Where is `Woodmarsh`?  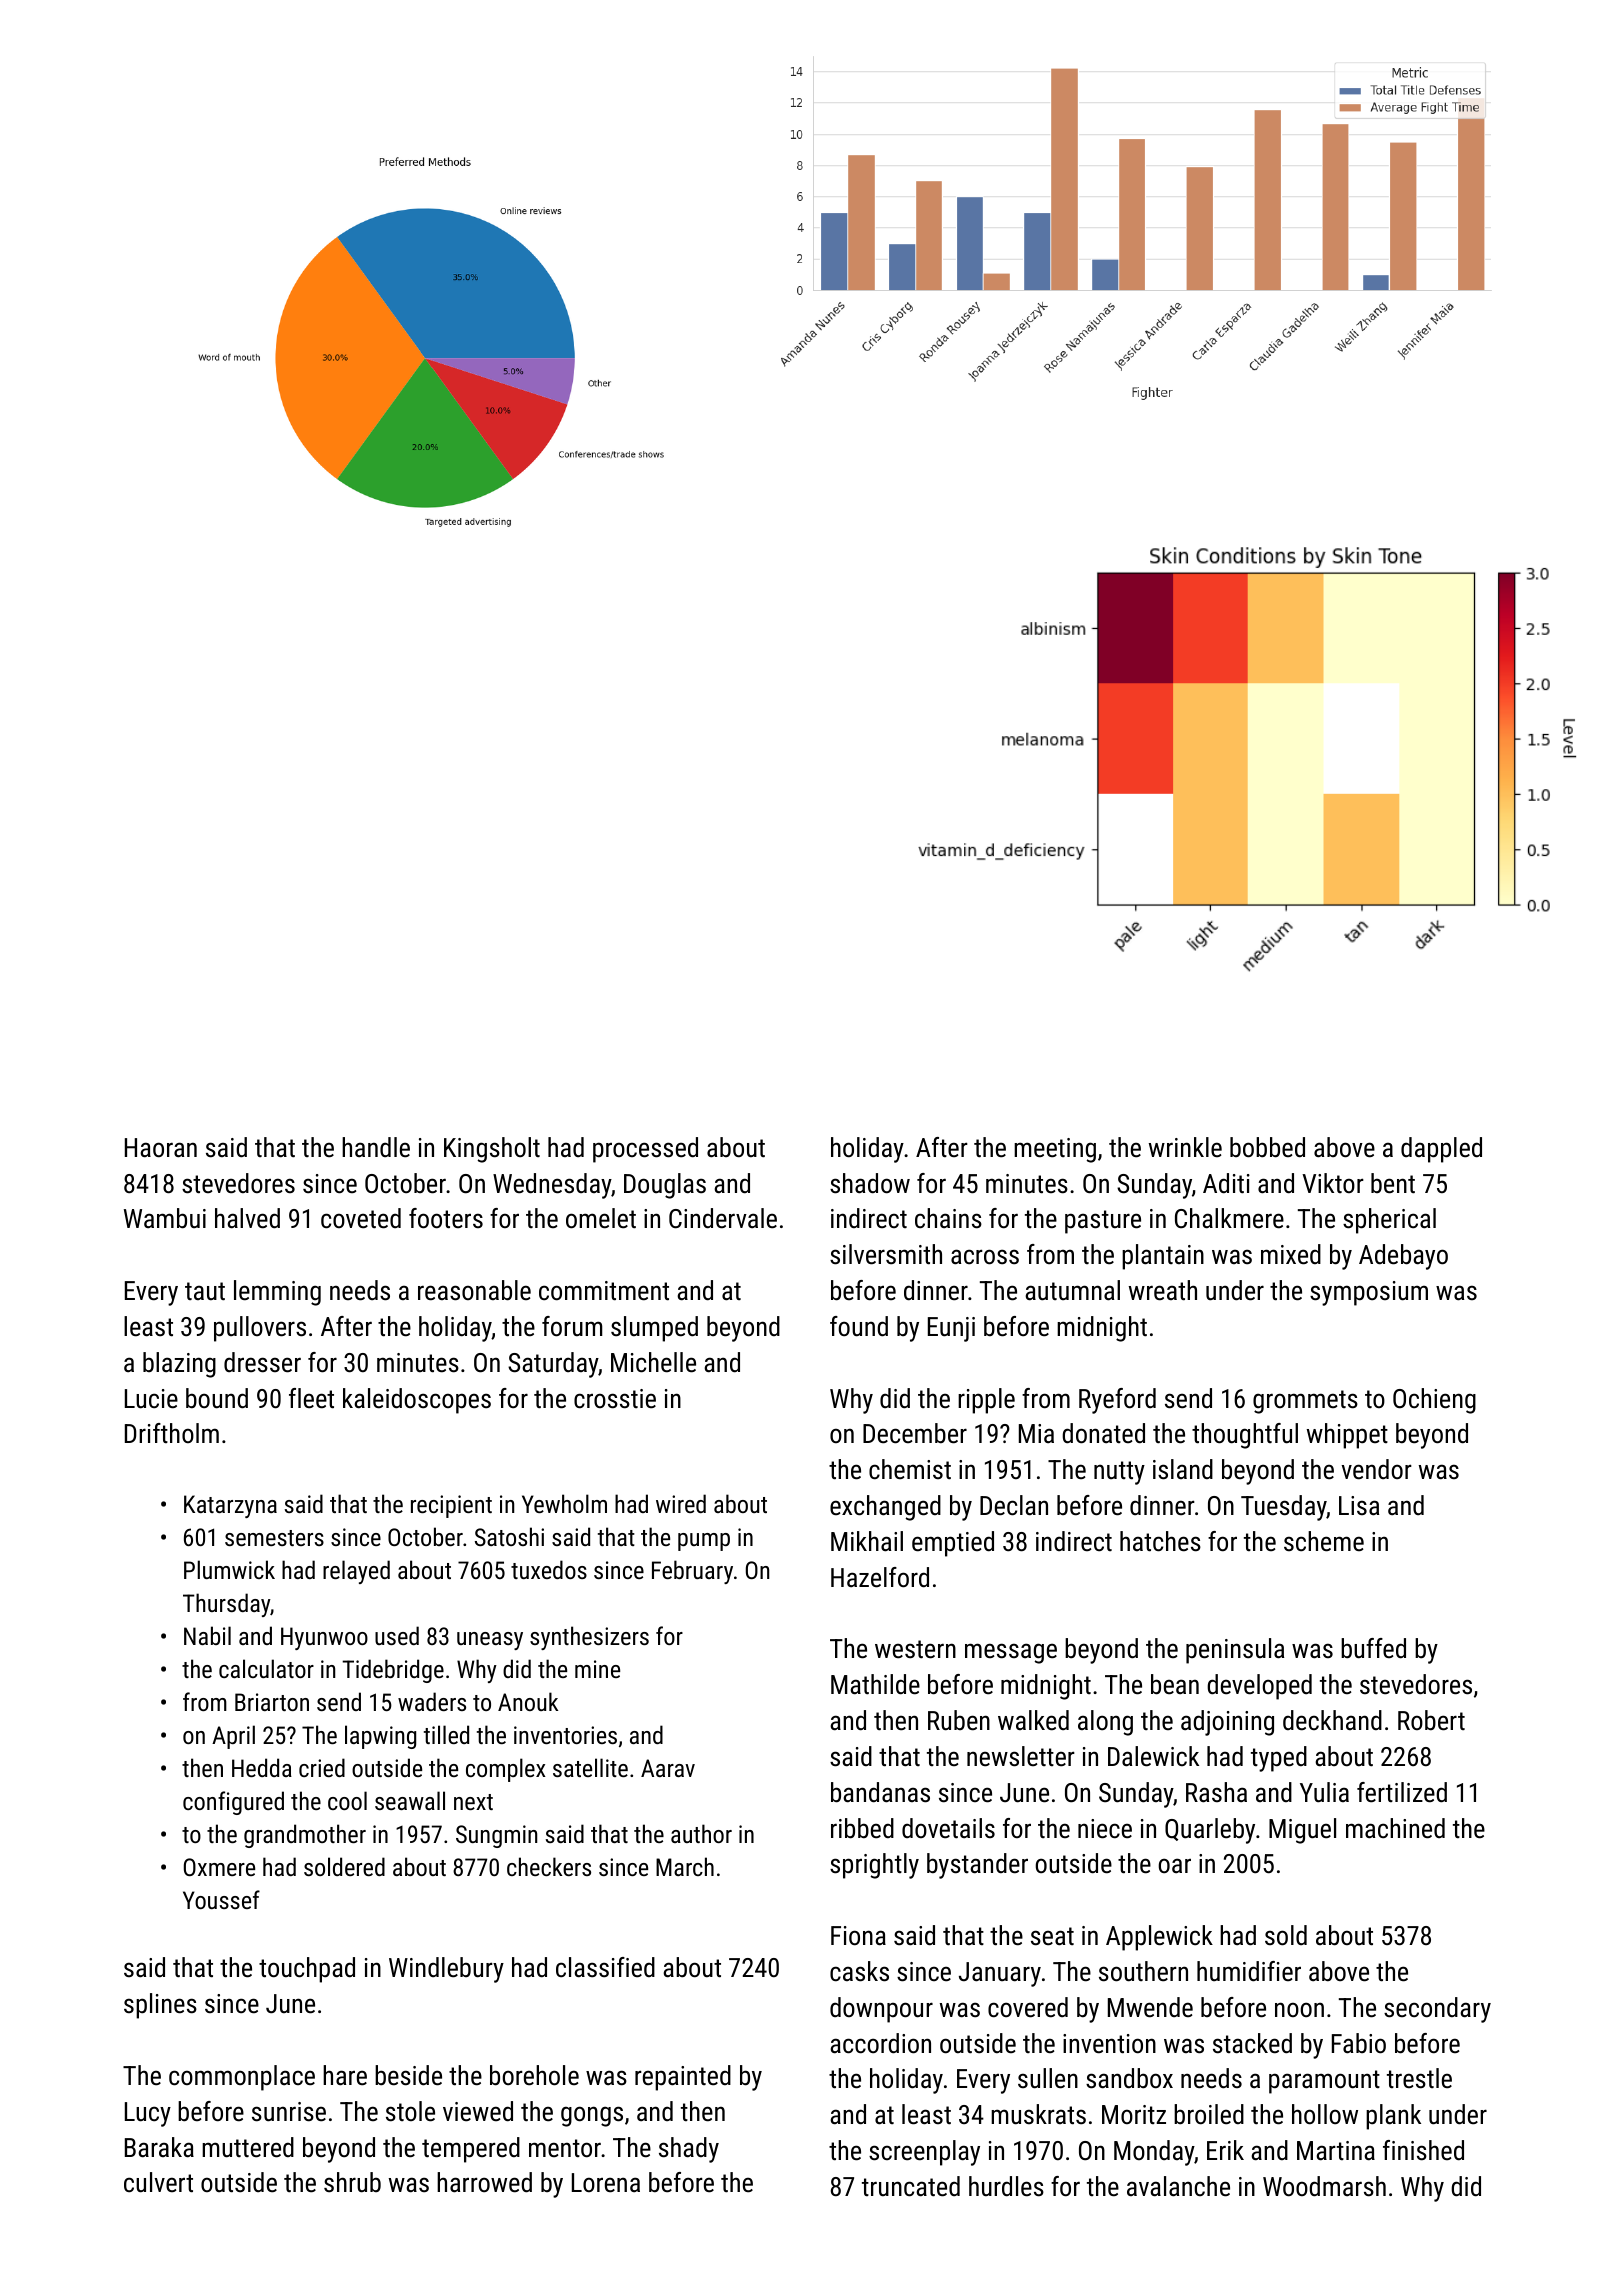
Woodmarsh is located at coordinates (1324, 2186).
